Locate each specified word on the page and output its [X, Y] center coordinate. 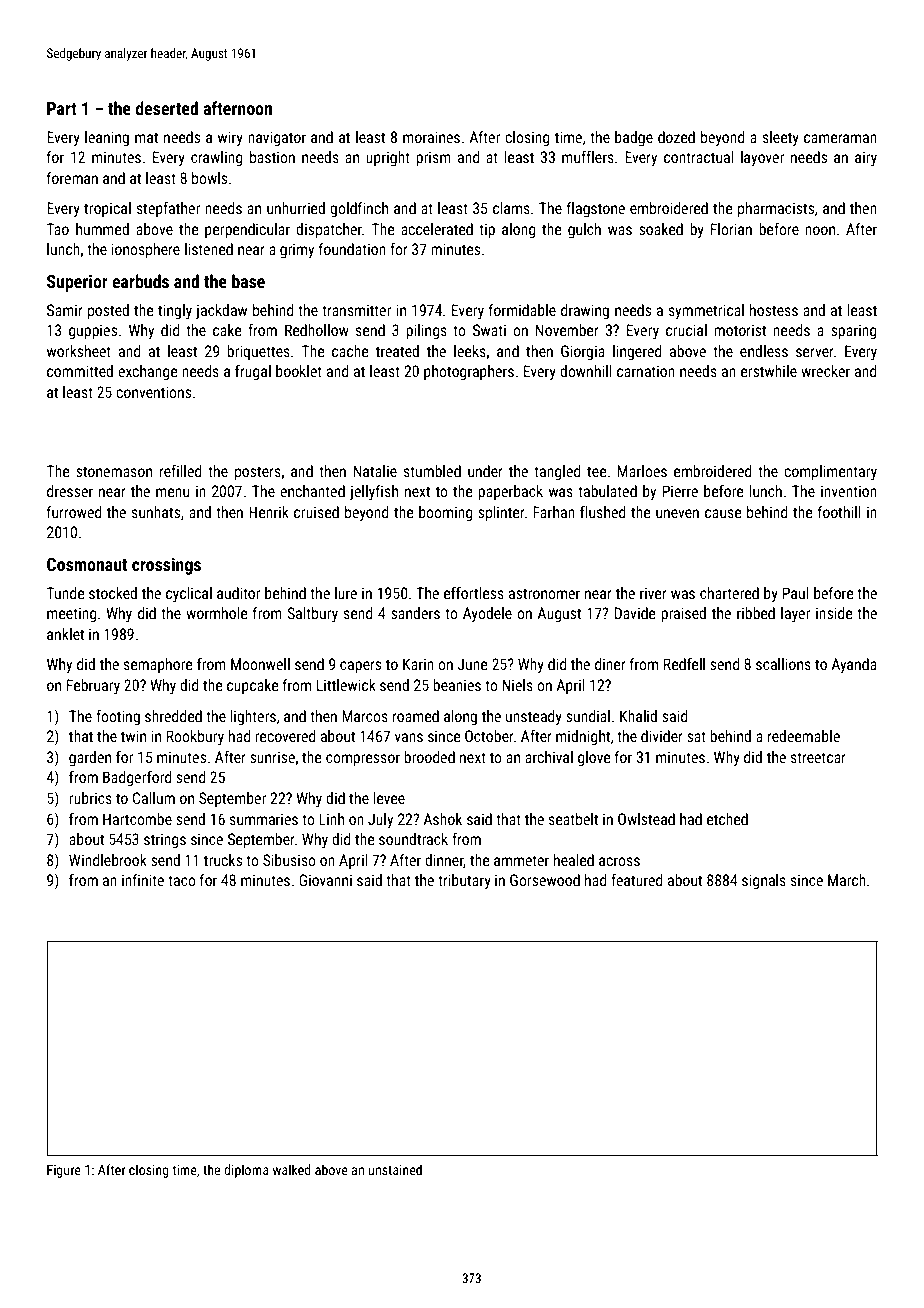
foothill [839, 512]
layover [762, 158]
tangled [557, 472]
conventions [153, 392]
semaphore [158, 665]
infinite [143, 880]
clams [511, 208]
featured [636, 880]
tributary [464, 881]
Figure [64, 1171]
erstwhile [769, 371]
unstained [395, 1169]
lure [346, 593]
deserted [167, 108]
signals [764, 881]
